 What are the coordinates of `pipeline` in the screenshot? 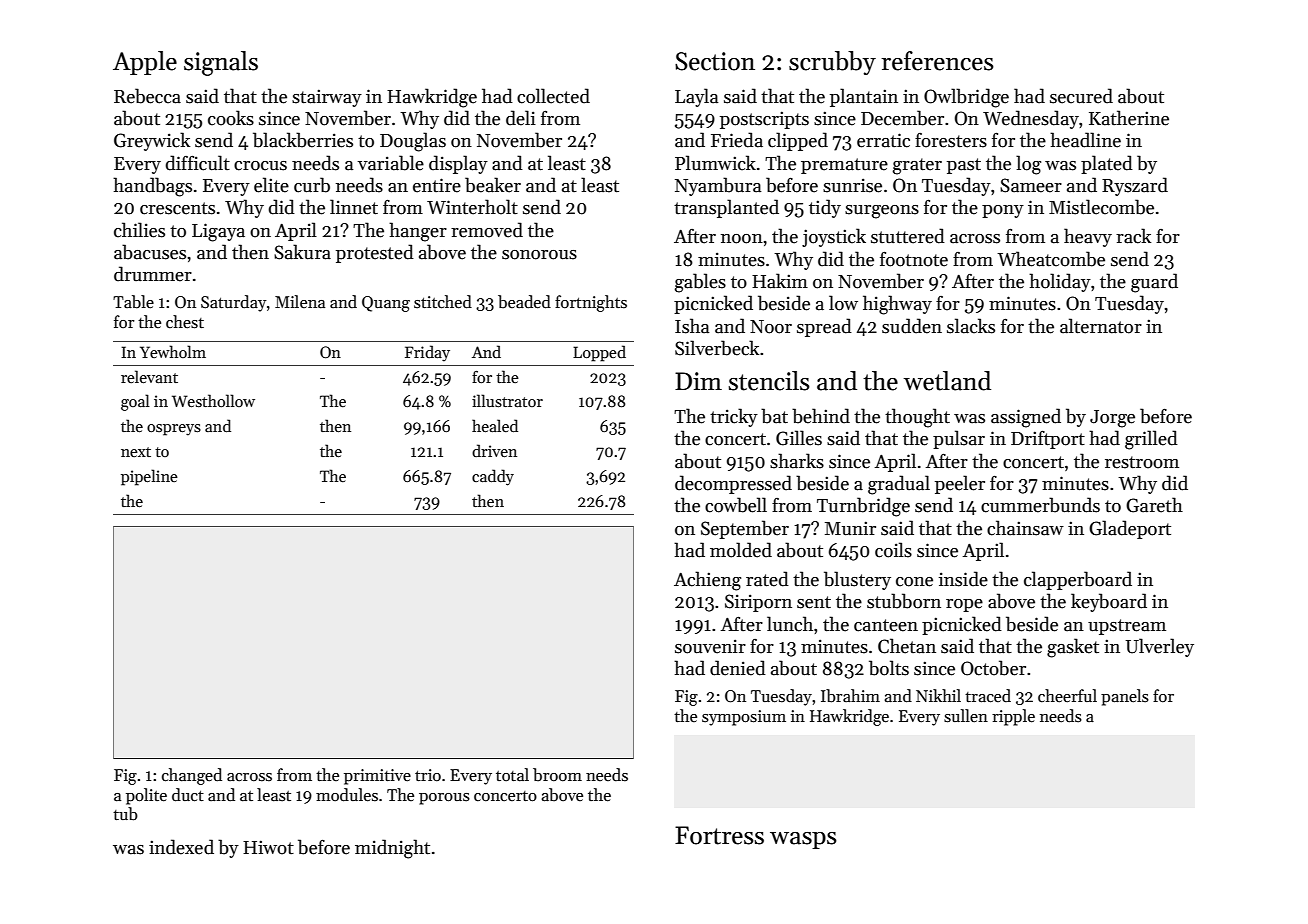 It's located at (149, 477).
